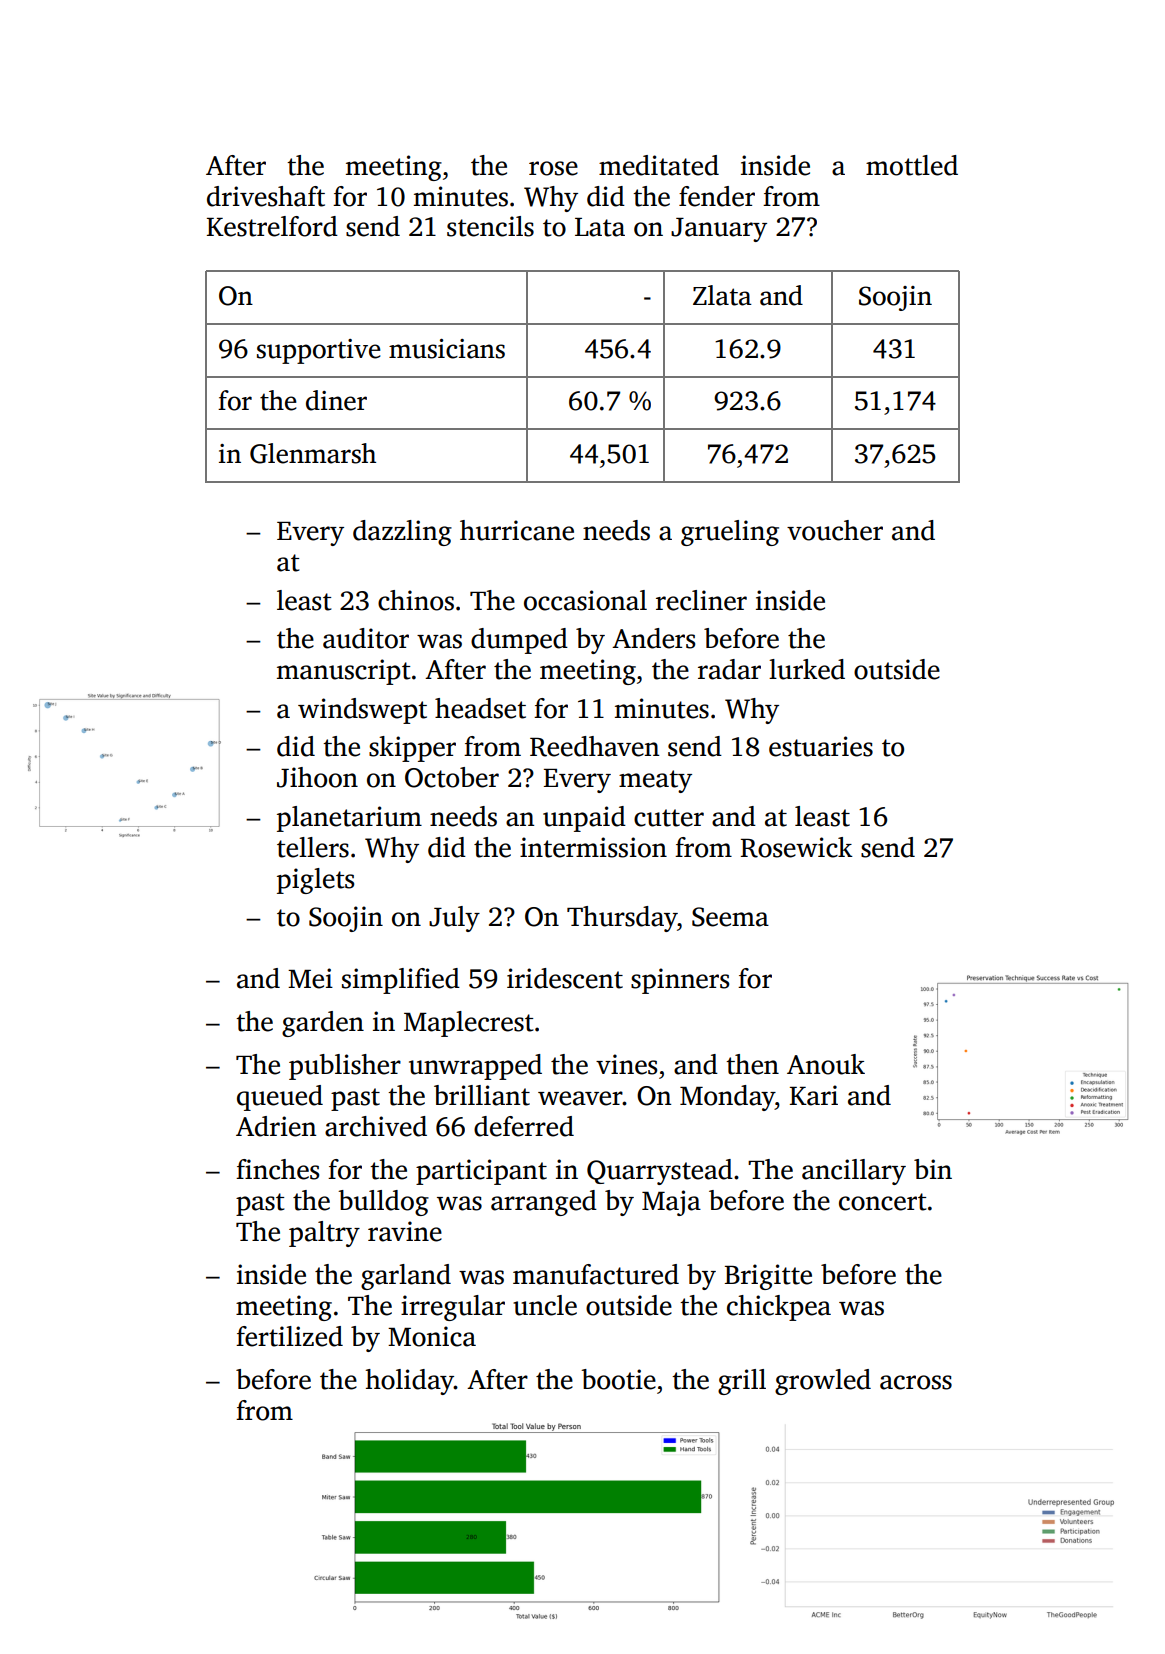  What do you see at coordinates (545, 1305) in the screenshot?
I see `uncle` at bounding box center [545, 1305].
